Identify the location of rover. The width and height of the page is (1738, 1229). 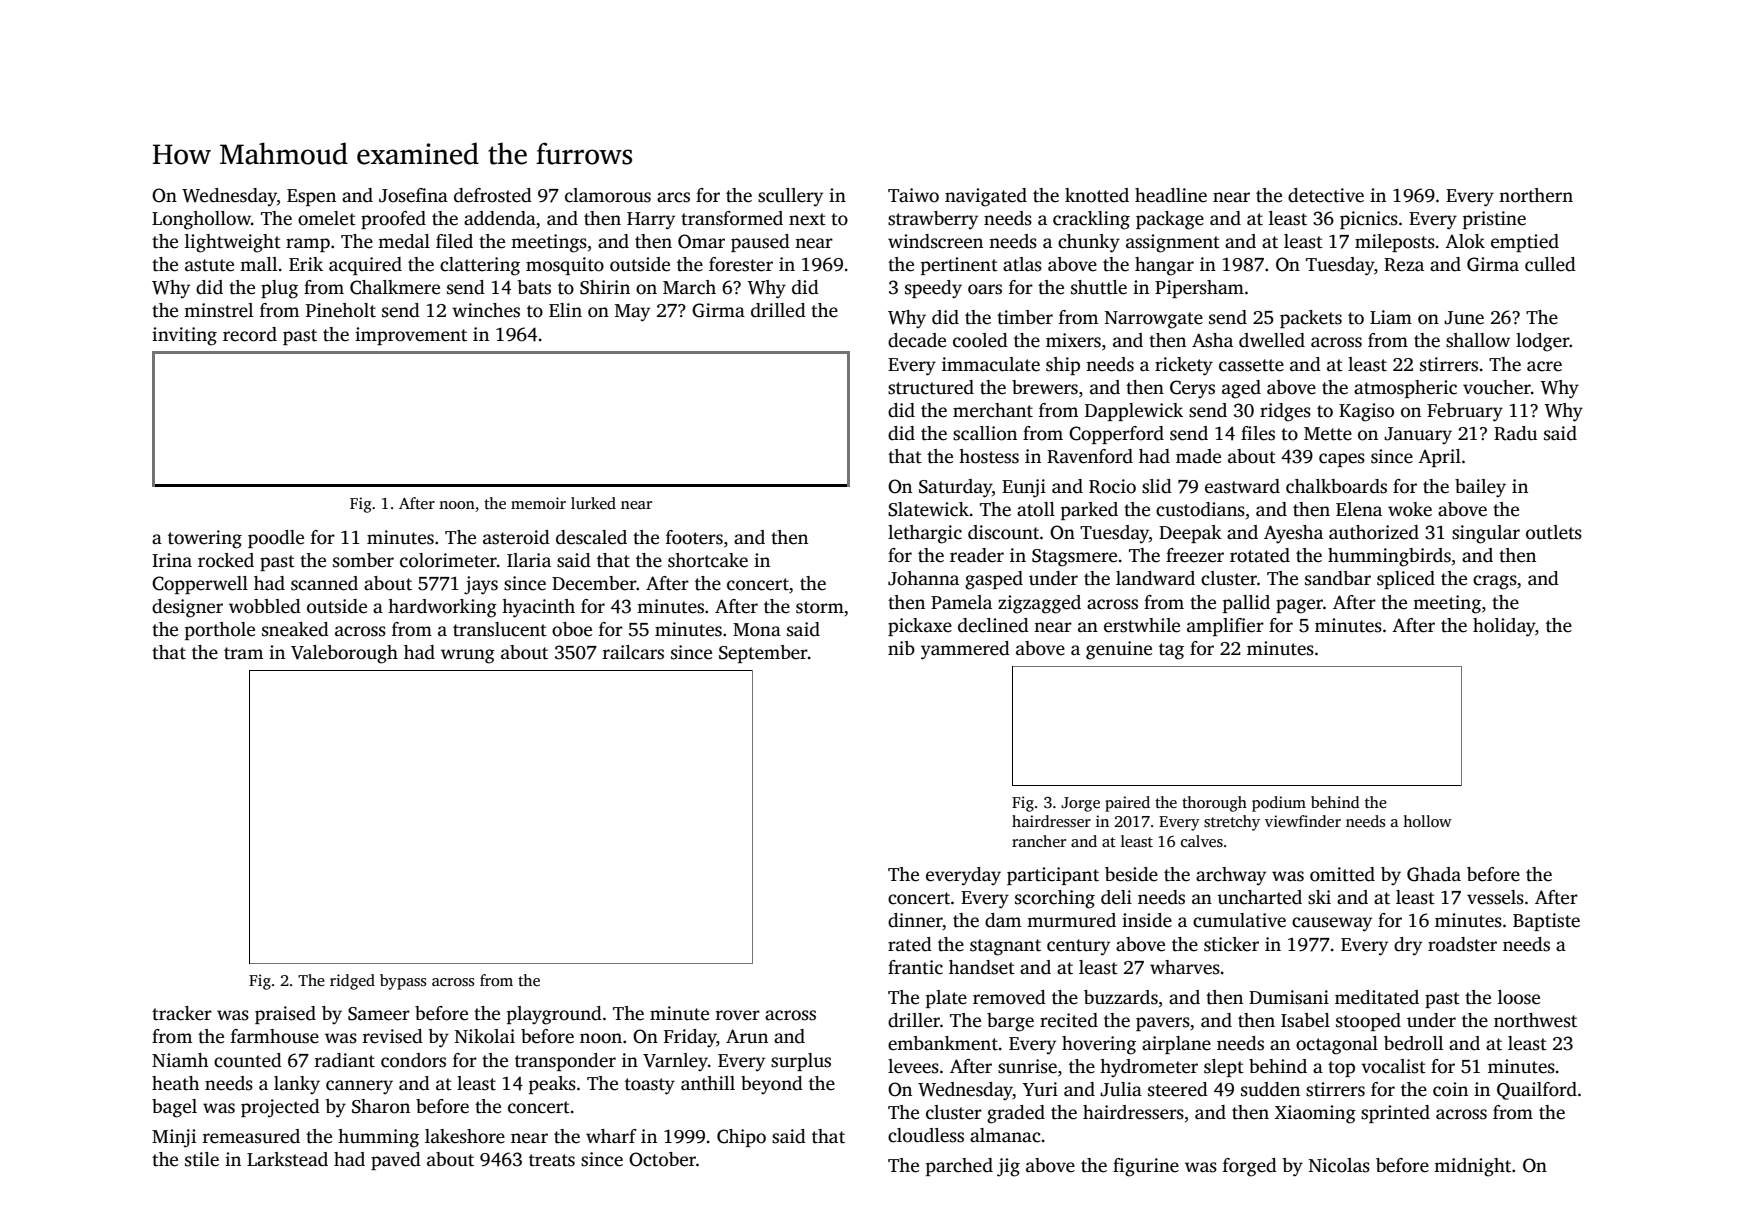
(738, 1015).
